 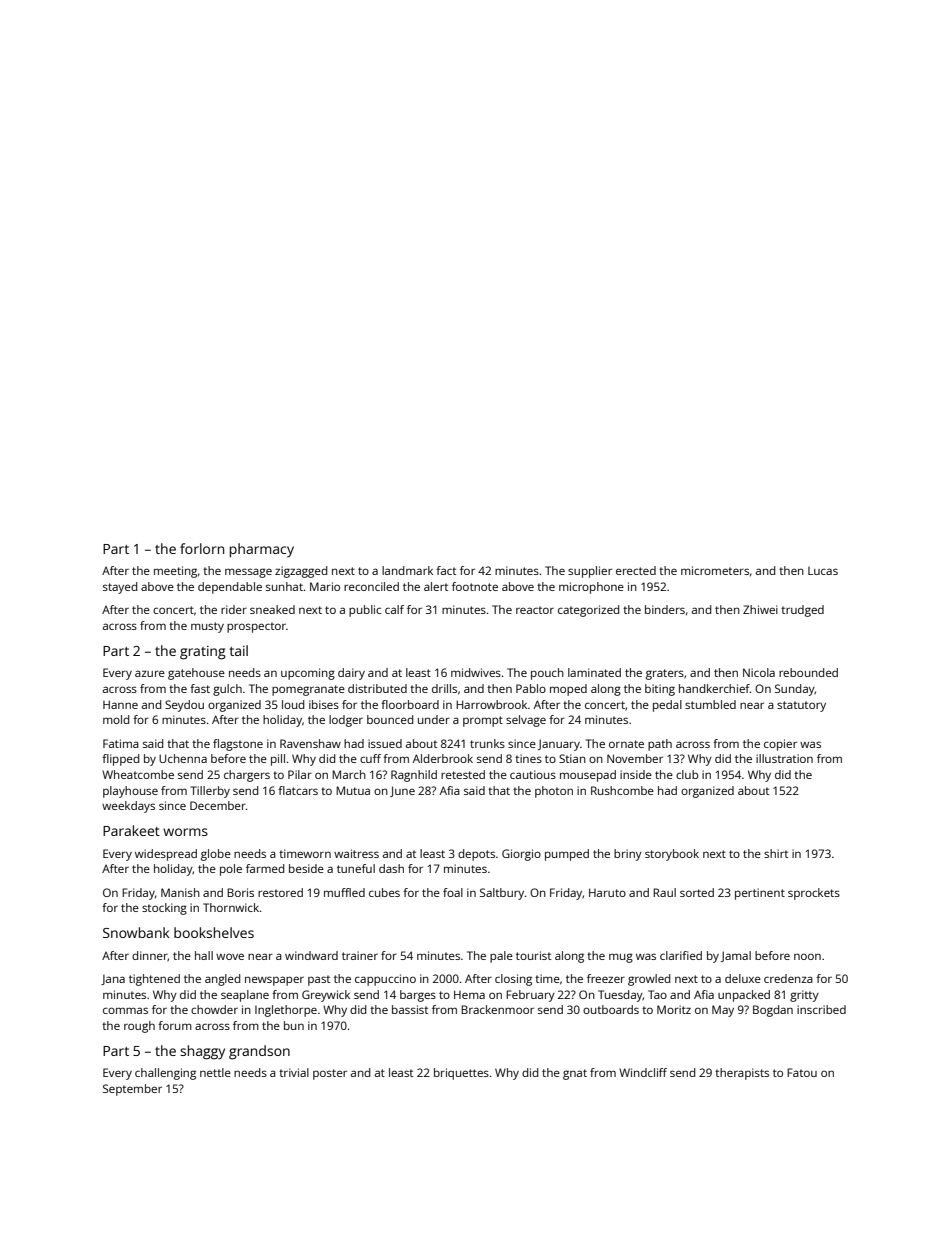 What do you see at coordinates (823, 571) in the screenshot?
I see `Lucas` at bounding box center [823, 571].
